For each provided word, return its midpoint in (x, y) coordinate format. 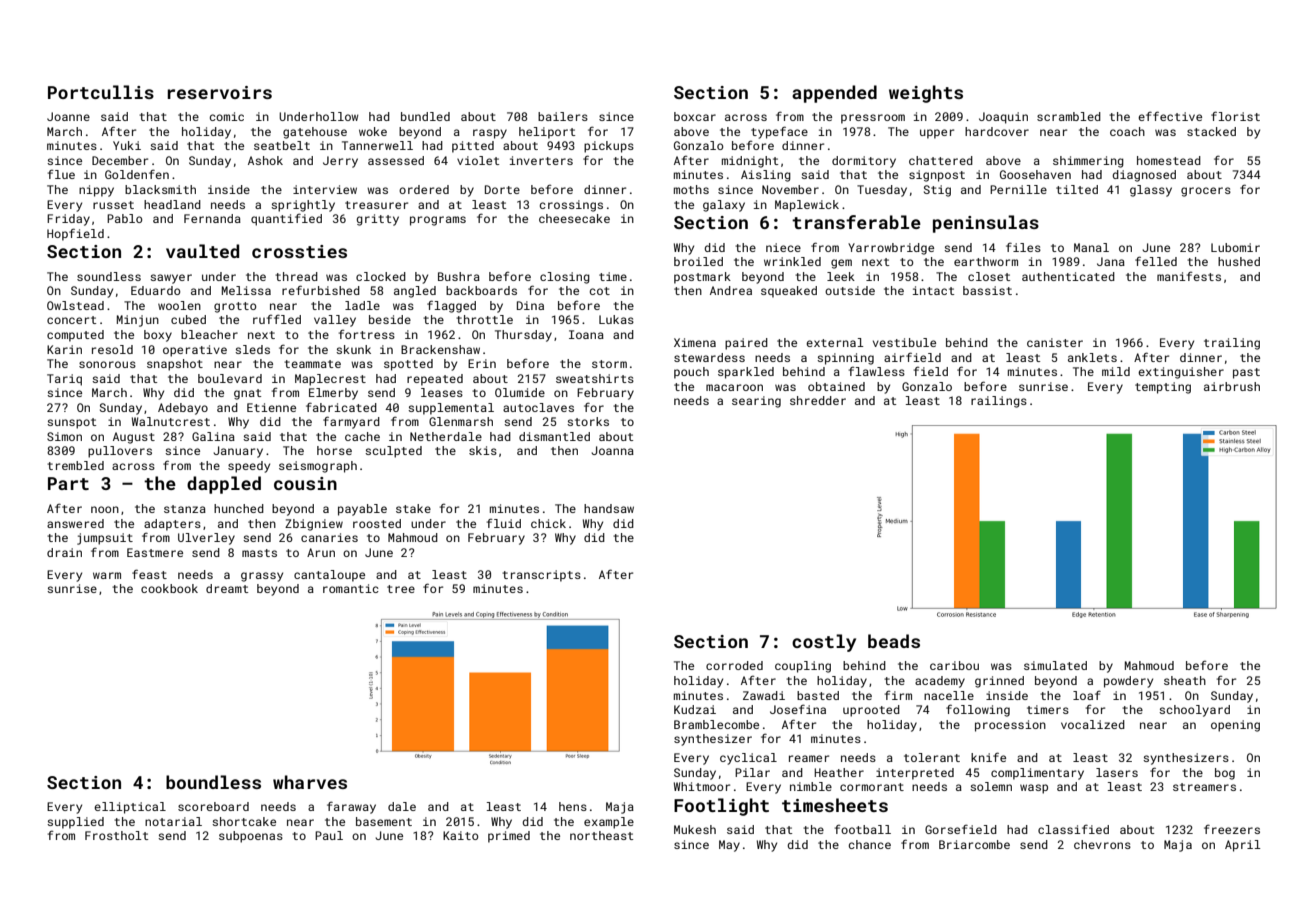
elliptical (130, 808)
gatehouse (315, 133)
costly (824, 643)
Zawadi (764, 695)
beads (894, 641)
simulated (1055, 665)
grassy (262, 577)
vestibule (904, 342)
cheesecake (574, 218)
